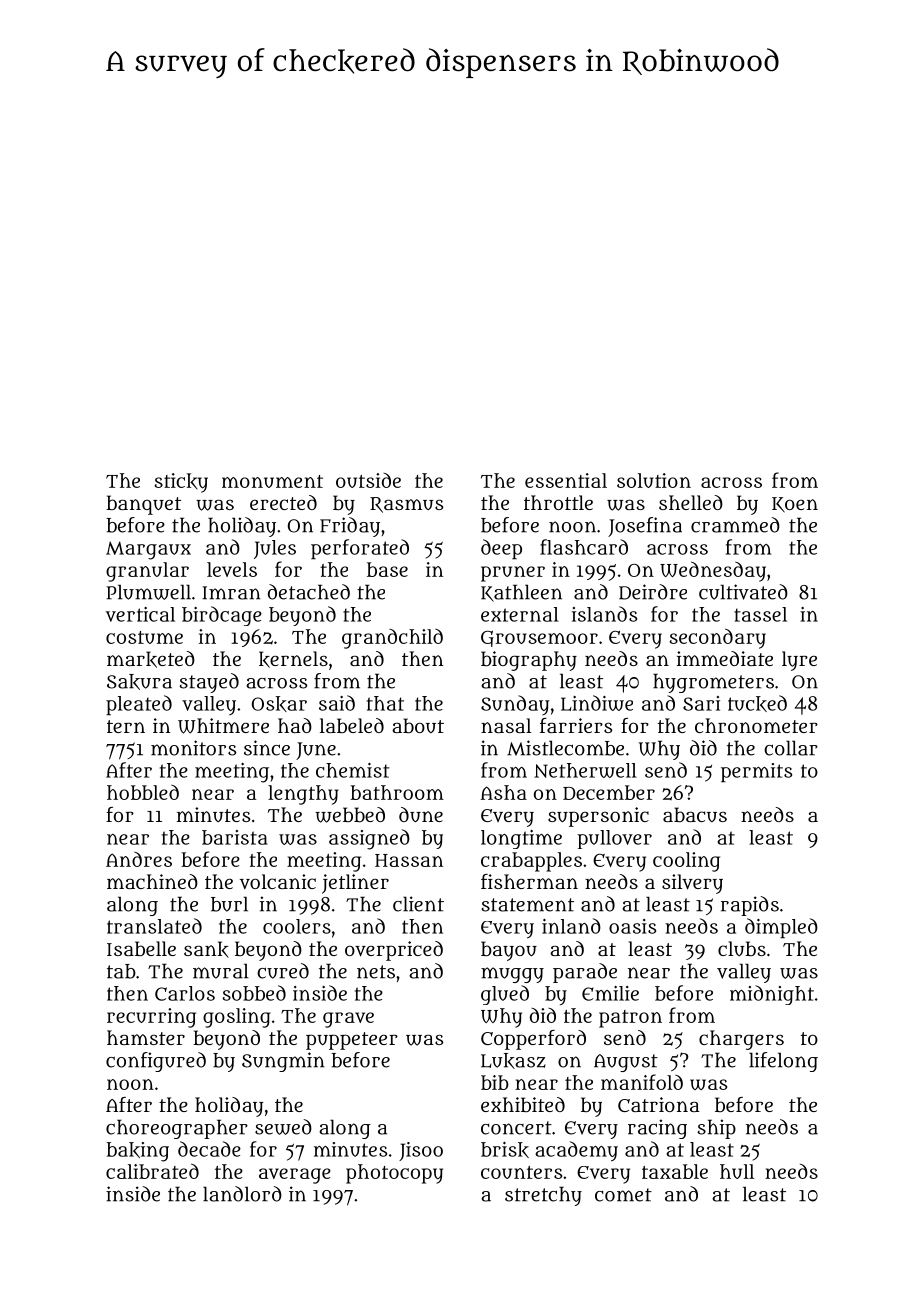 The width and height of the image is (924, 1314). What do you see at coordinates (795, 504) in the image?
I see `Koen` at bounding box center [795, 504].
